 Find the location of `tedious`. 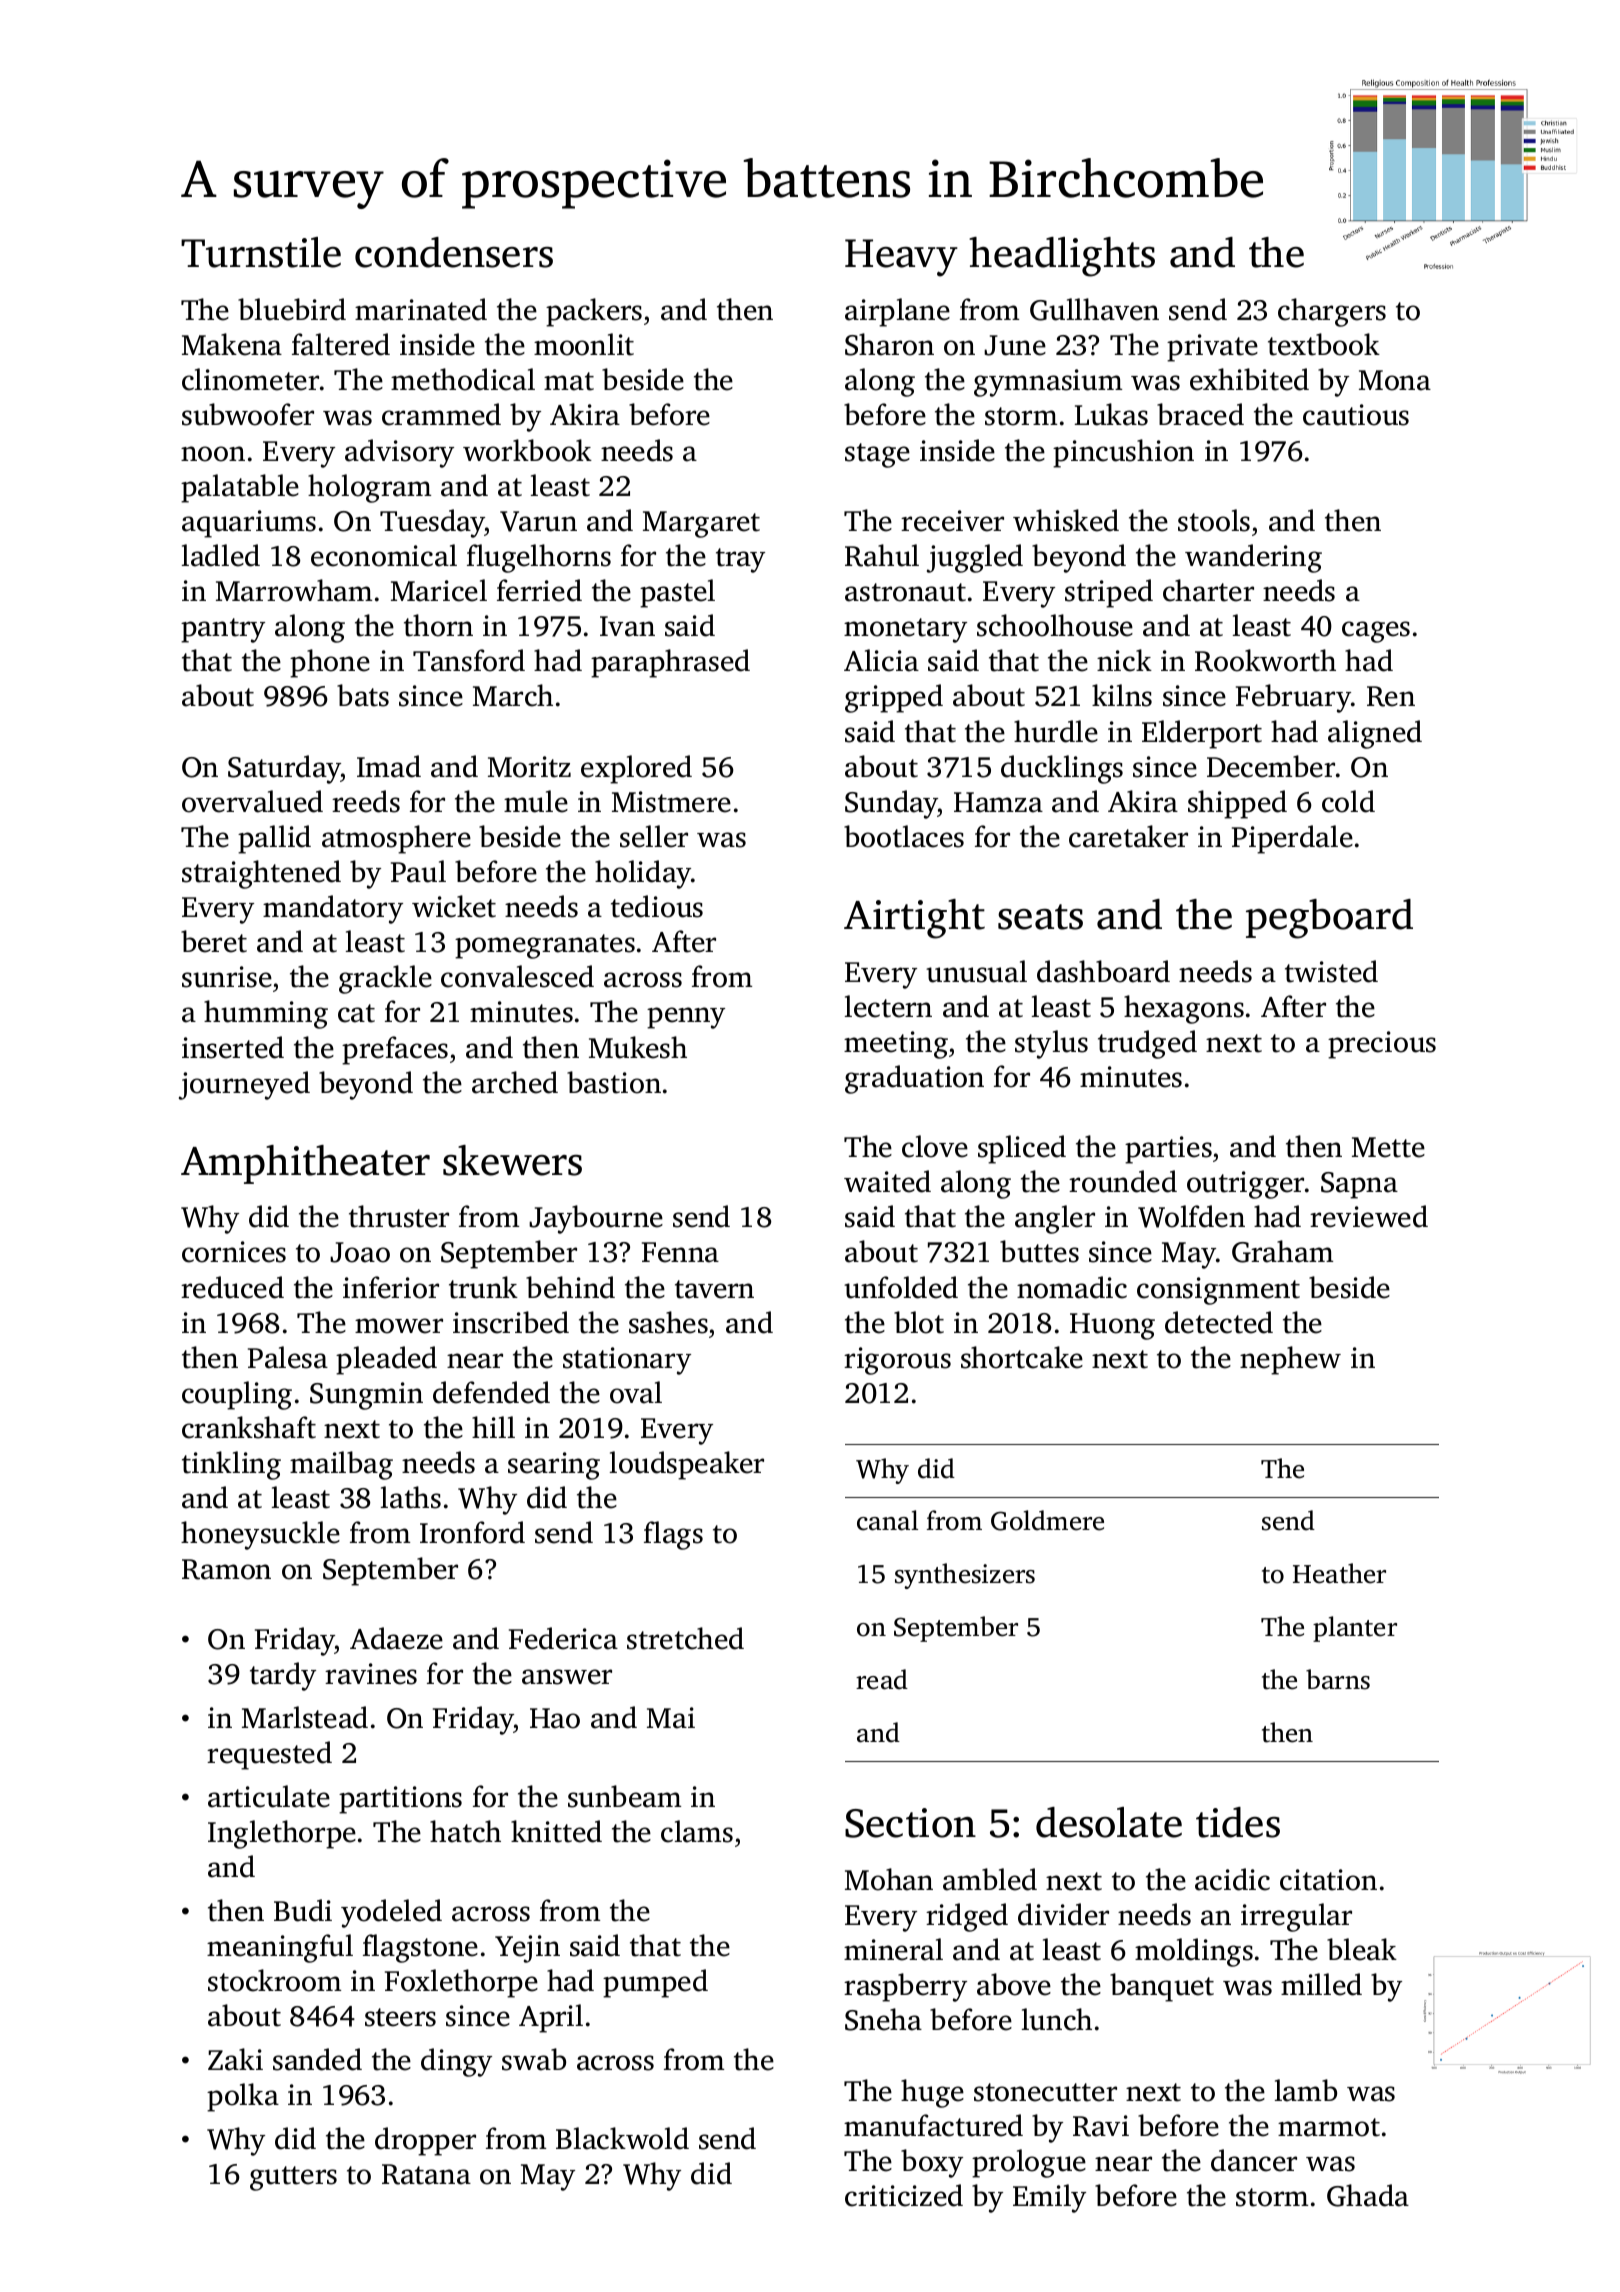

tedious is located at coordinates (657, 906).
